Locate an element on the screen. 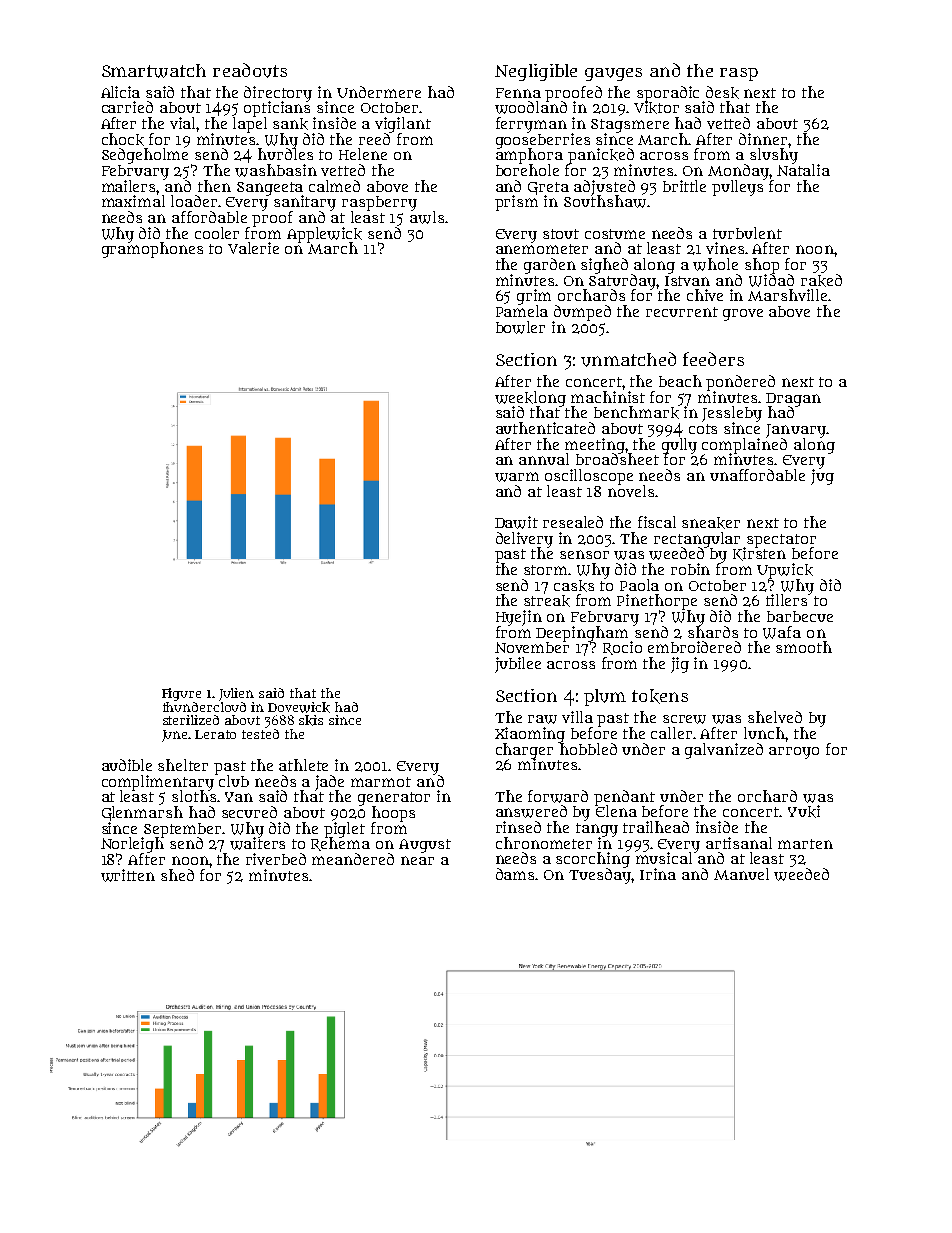  lapel is located at coordinates (250, 125).
